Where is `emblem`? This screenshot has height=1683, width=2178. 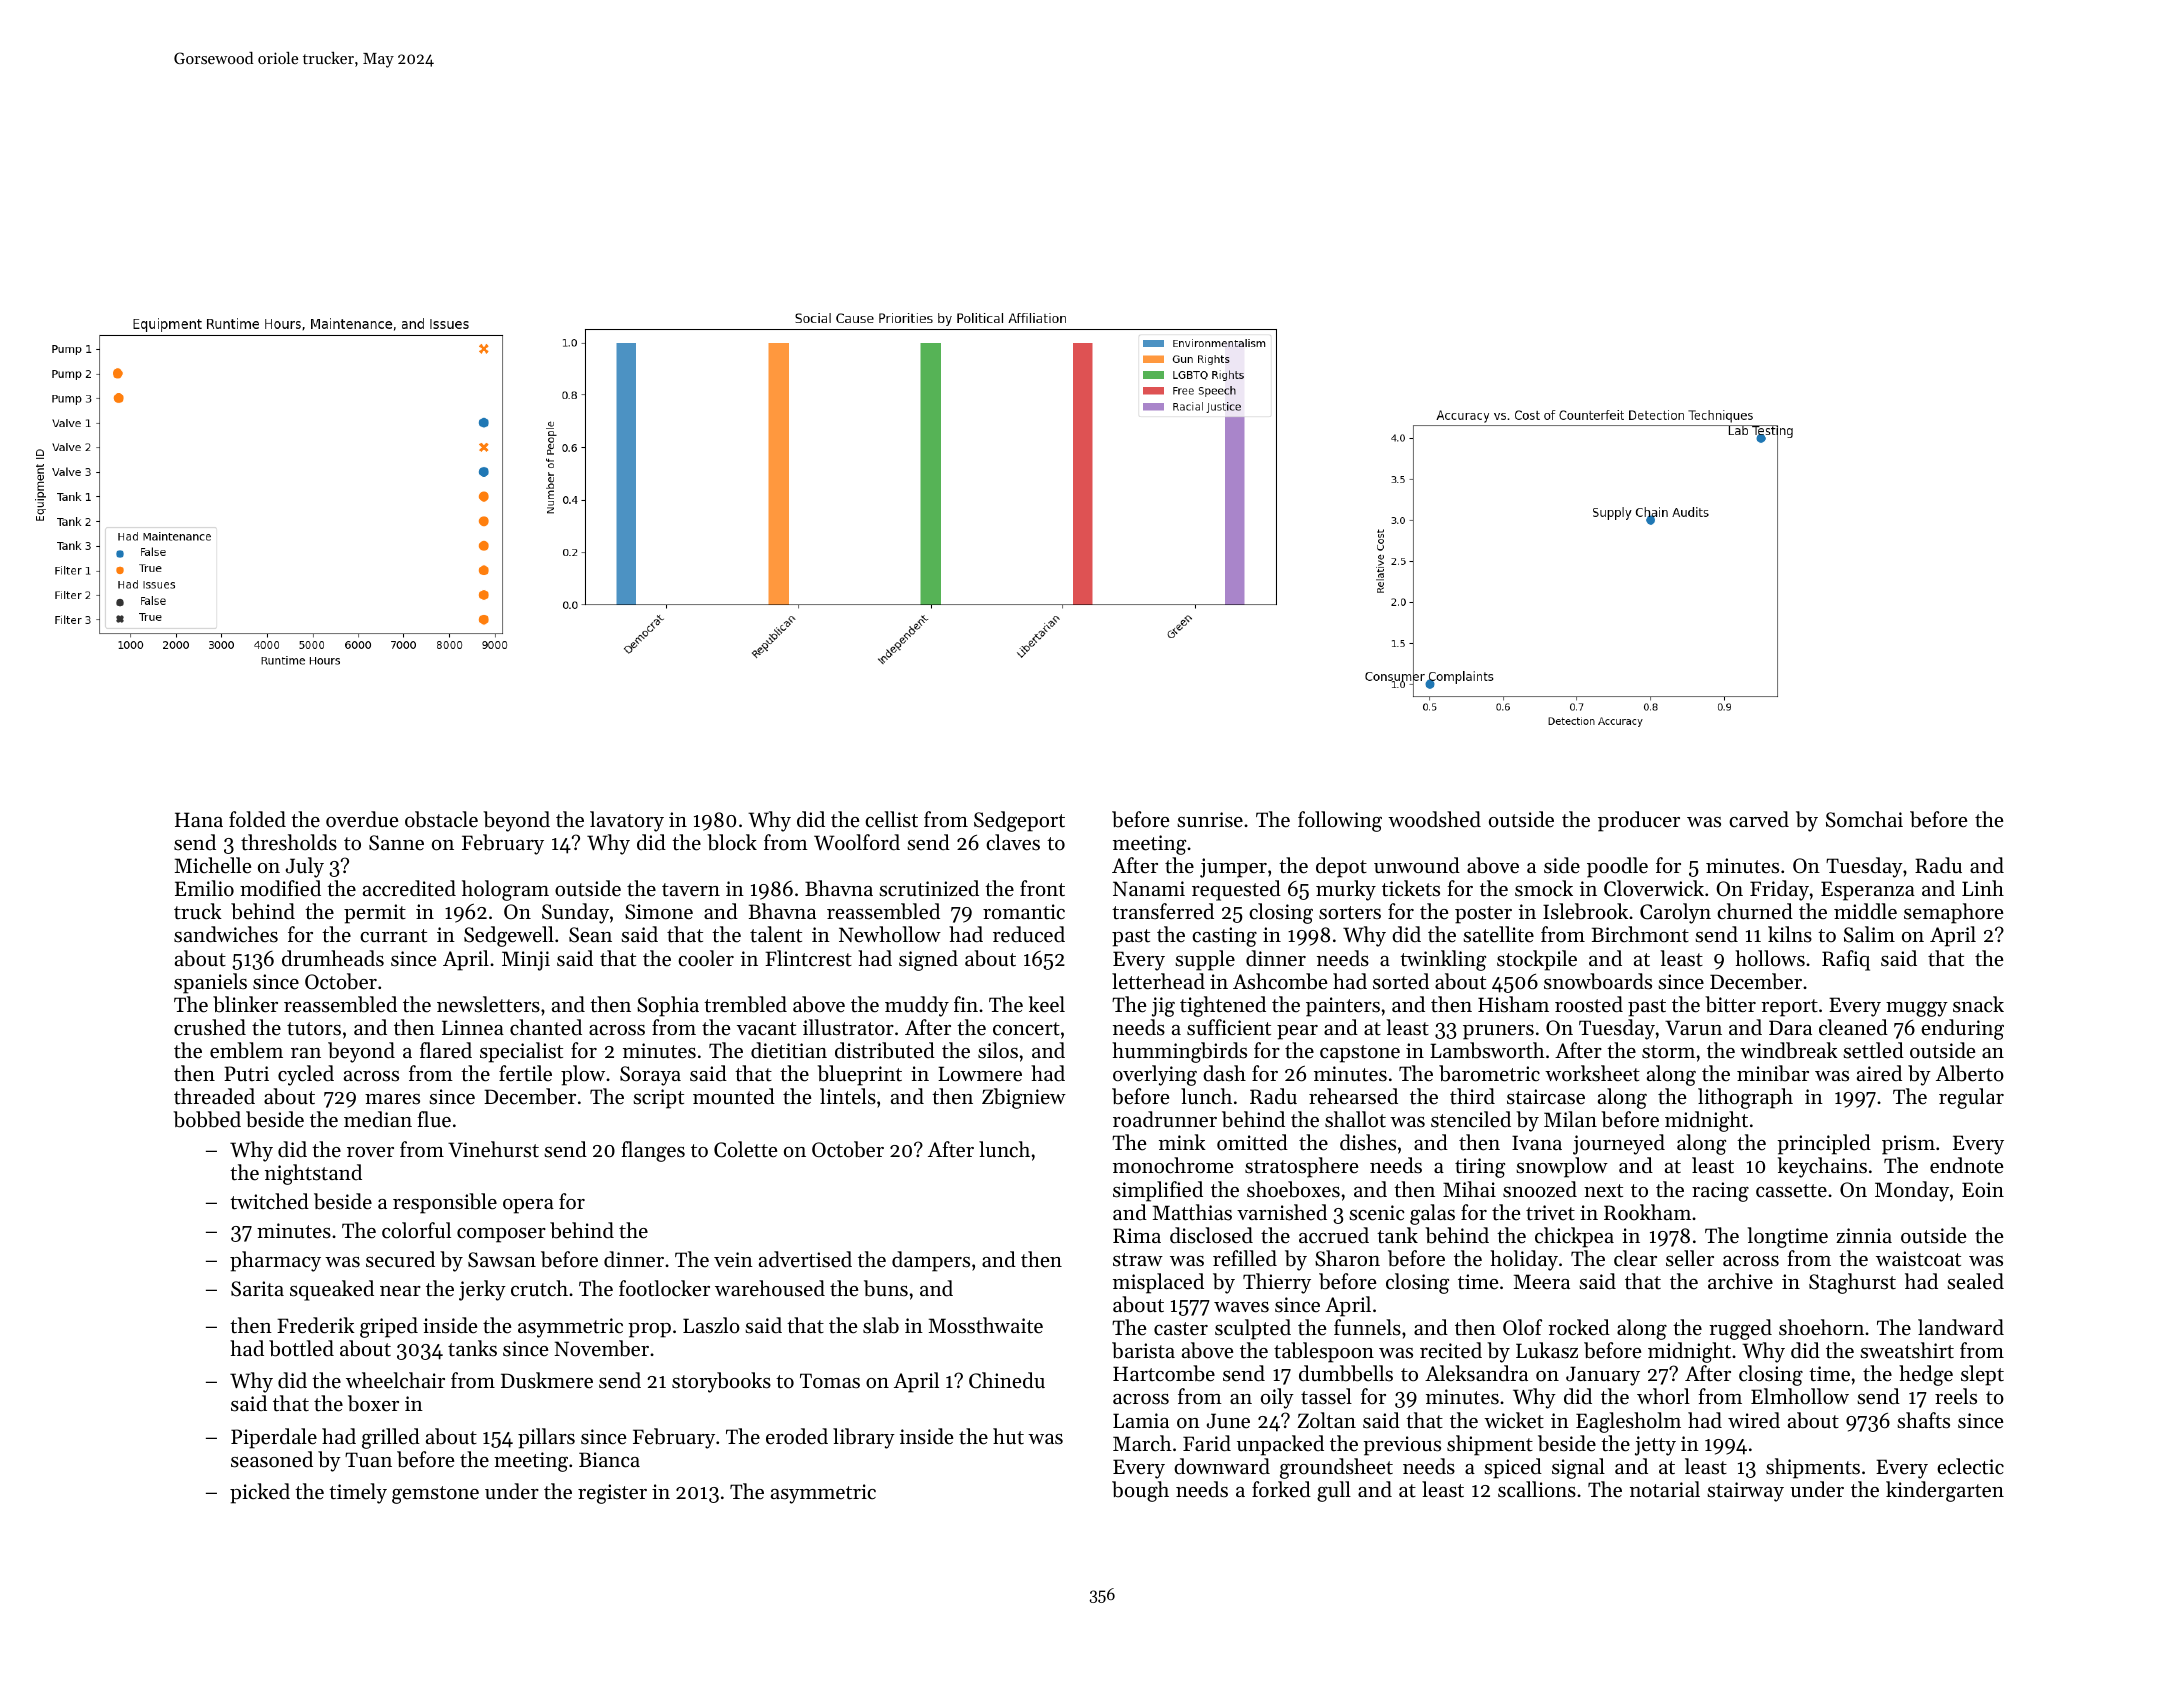
emblem is located at coordinates (246, 1050).
